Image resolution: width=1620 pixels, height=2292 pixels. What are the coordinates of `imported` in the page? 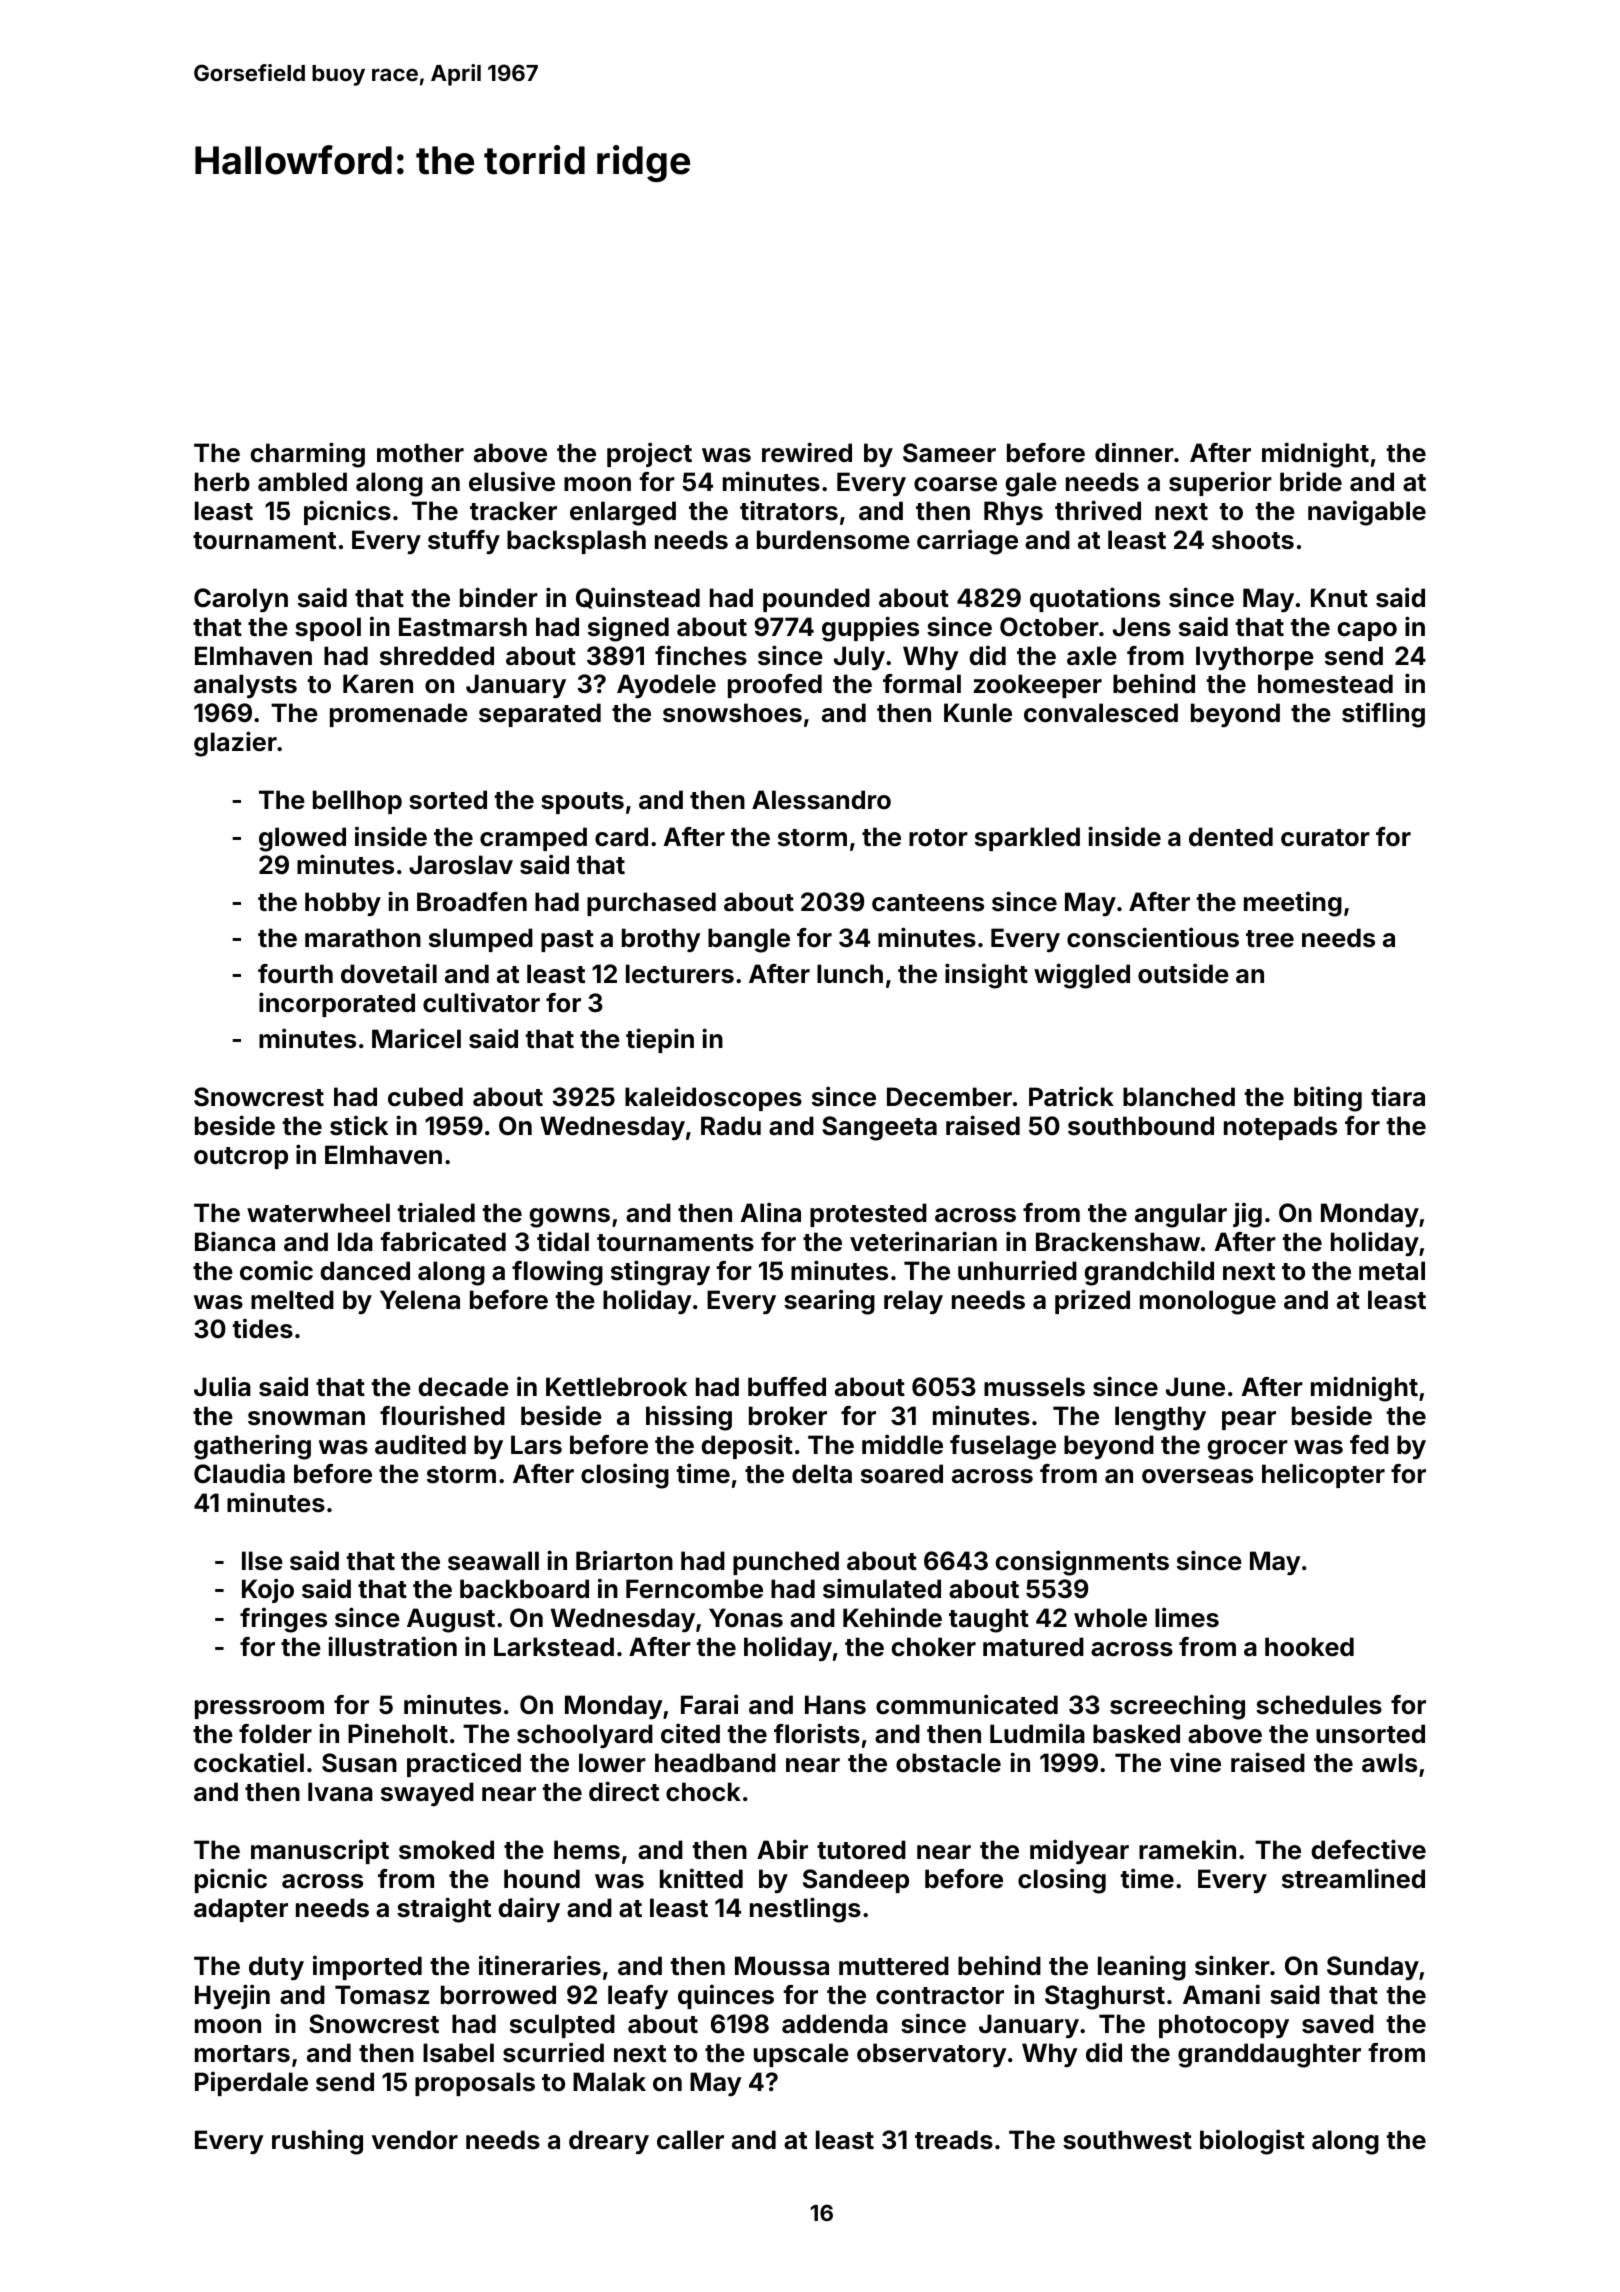 It's located at (367, 1967).
